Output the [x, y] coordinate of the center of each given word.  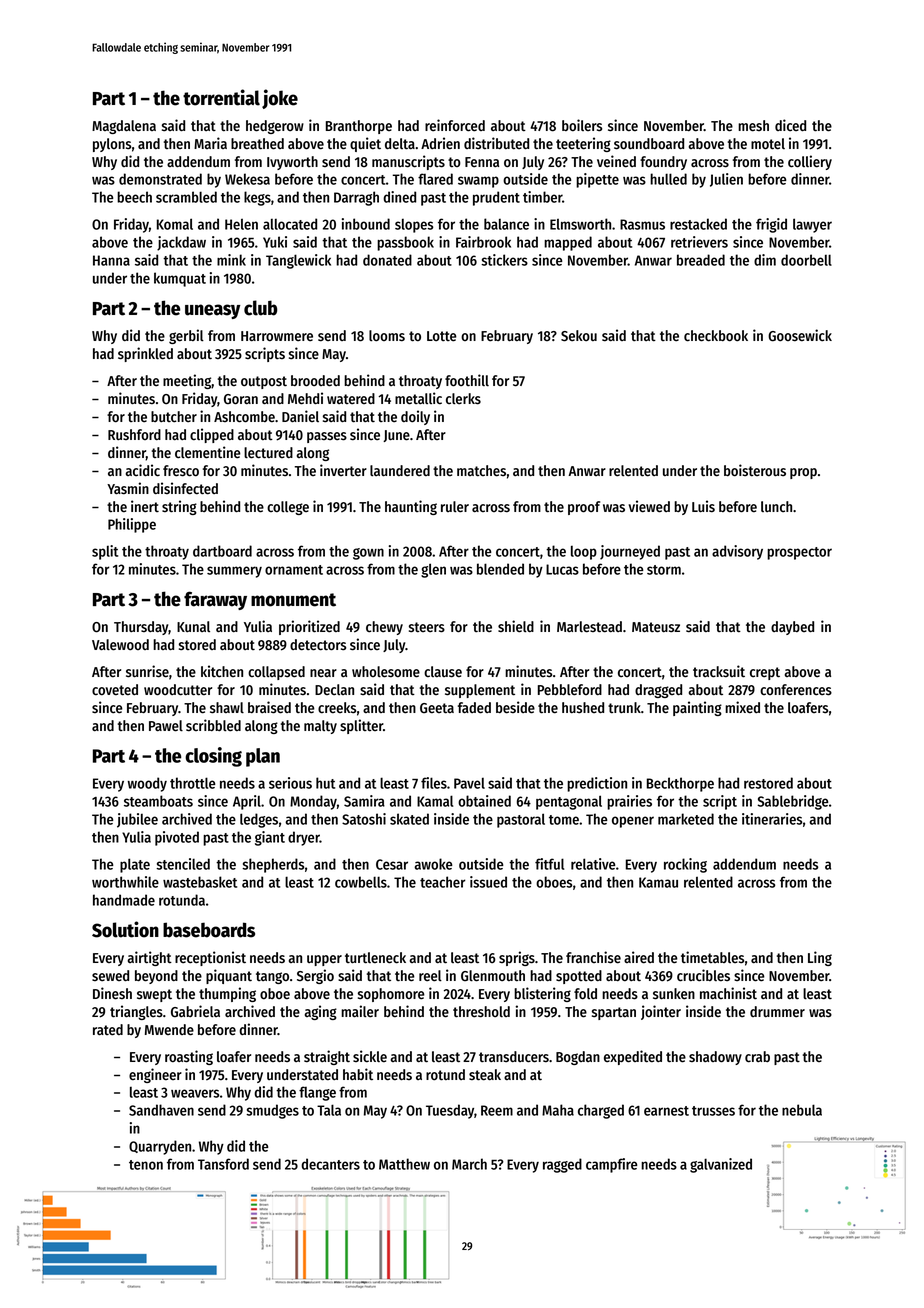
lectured [268, 453]
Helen [241, 224]
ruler [455, 507]
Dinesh [112, 993]
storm [664, 570]
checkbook [716, 336]
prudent [496, 198]
